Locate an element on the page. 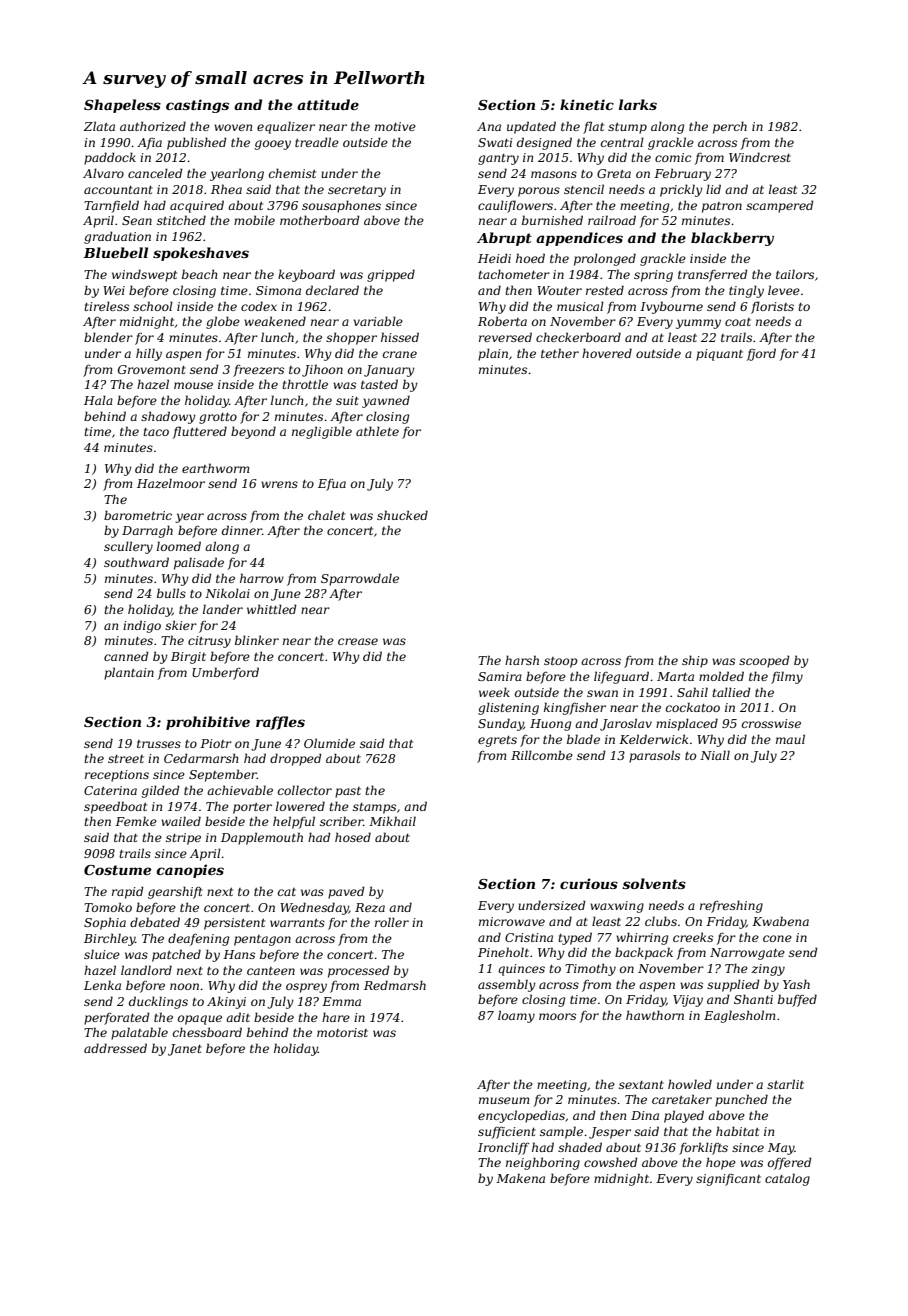 The width and height of the document is (908, 1316). Eaglesholm is located at coordinates (739, 1016).
